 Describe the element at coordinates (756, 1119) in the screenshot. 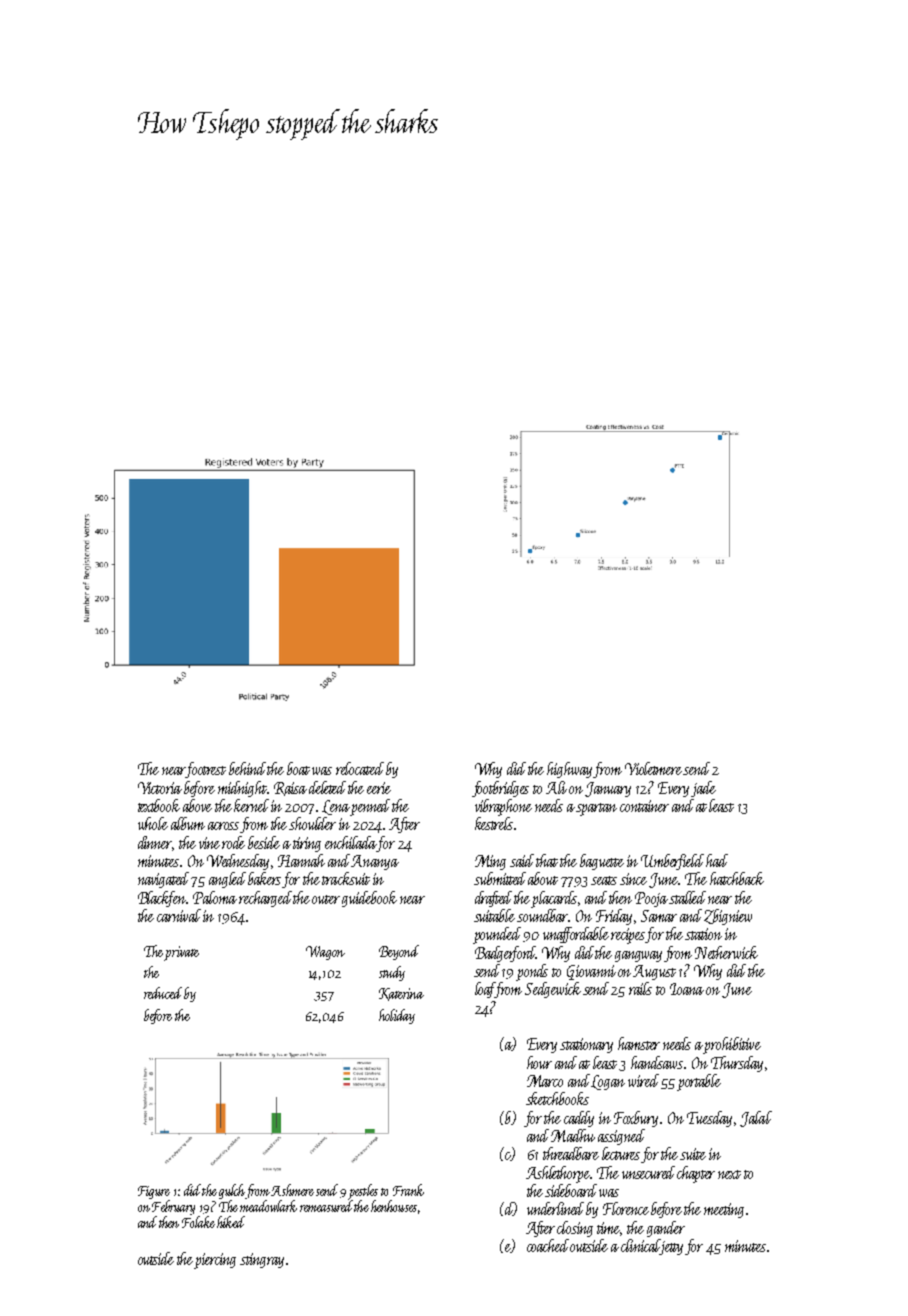

I see `Jalal` at that location.
